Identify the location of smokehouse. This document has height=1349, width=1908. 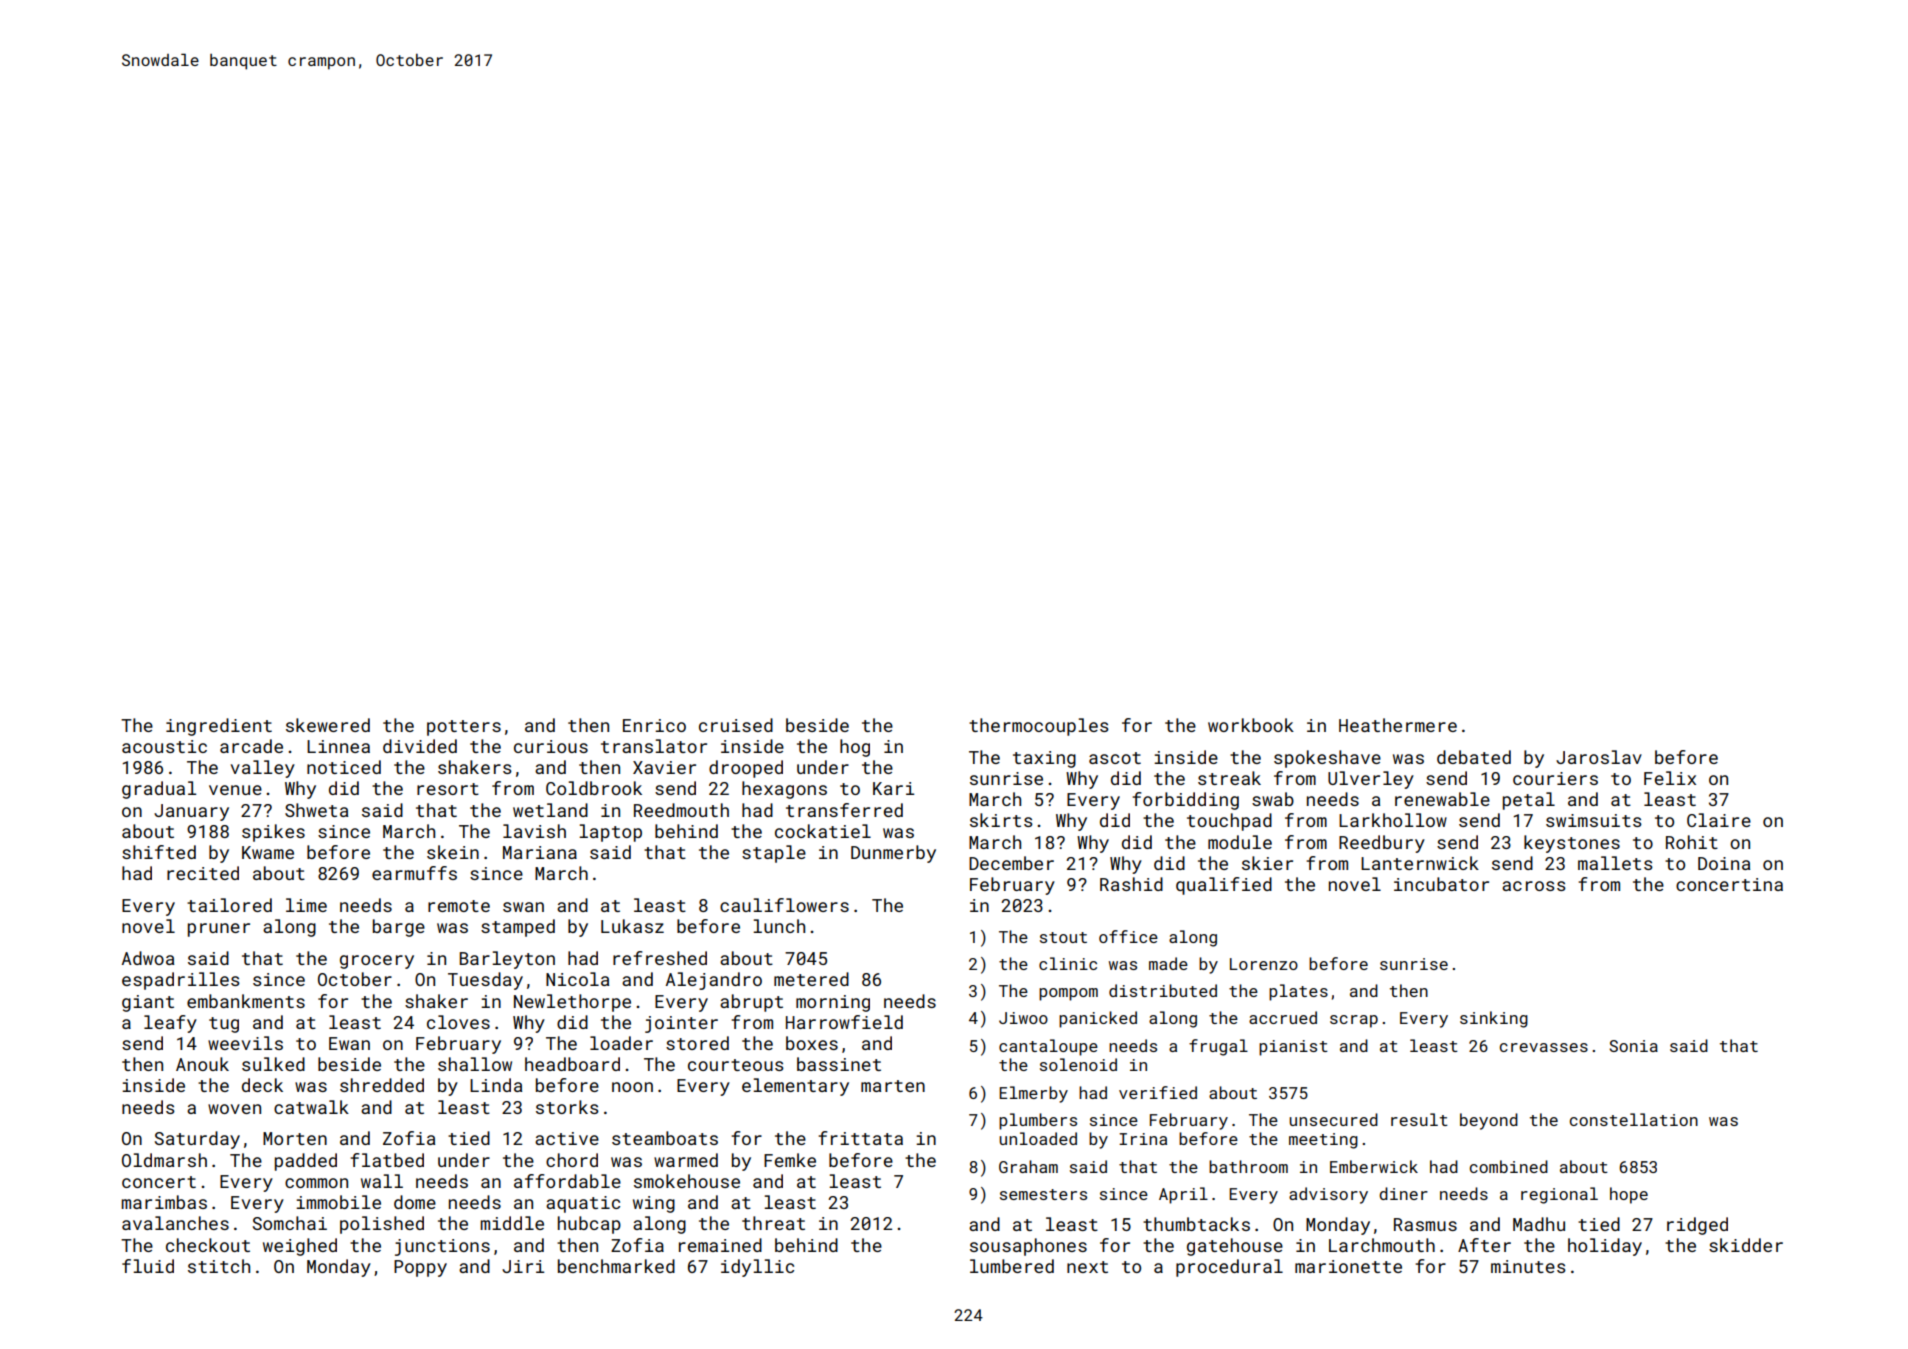
(687, 1181).
